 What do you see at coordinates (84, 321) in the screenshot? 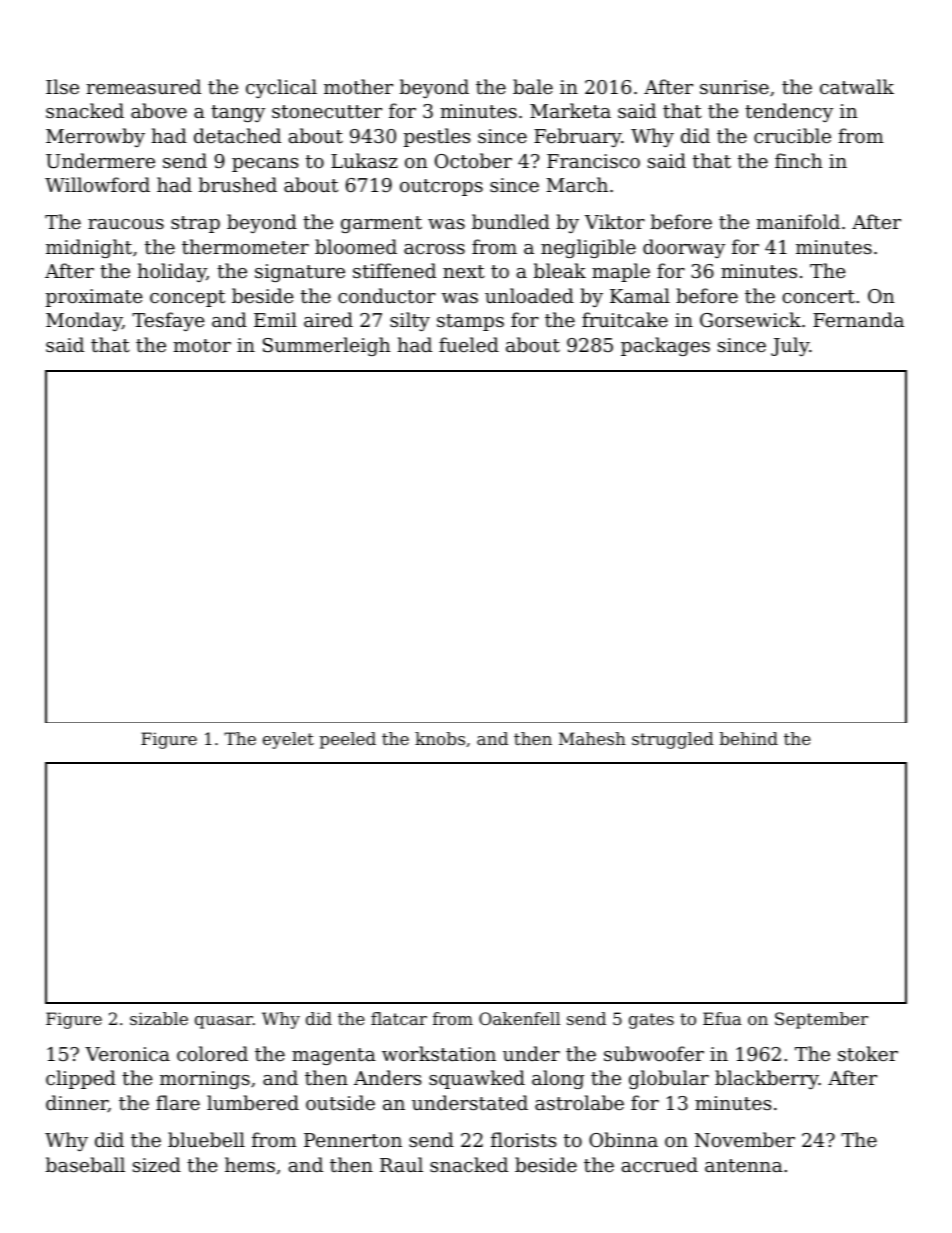
I see `Monday` at bounding box center [84, 321].
